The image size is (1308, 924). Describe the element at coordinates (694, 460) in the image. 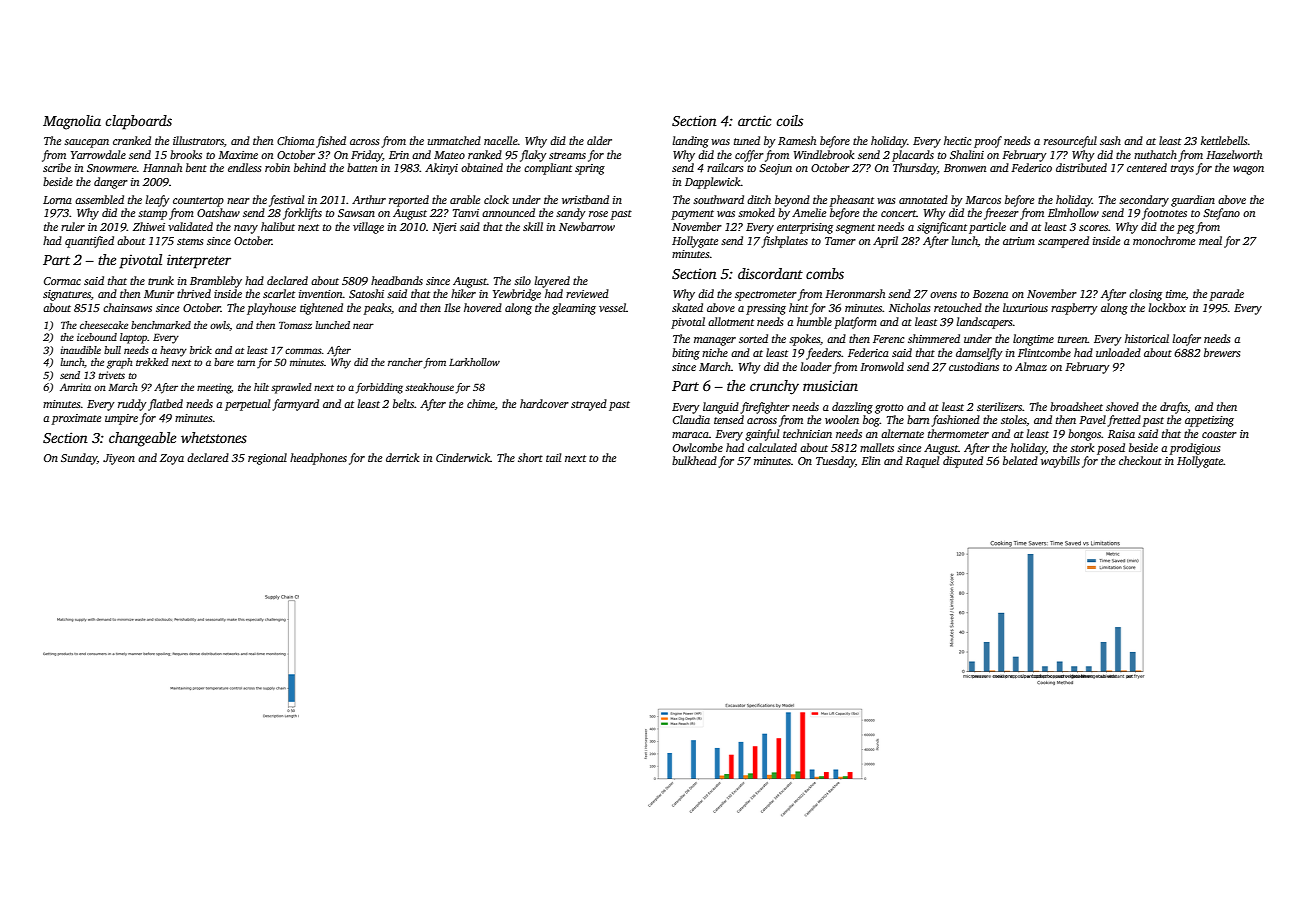

I see `bulkhead` at that location.
